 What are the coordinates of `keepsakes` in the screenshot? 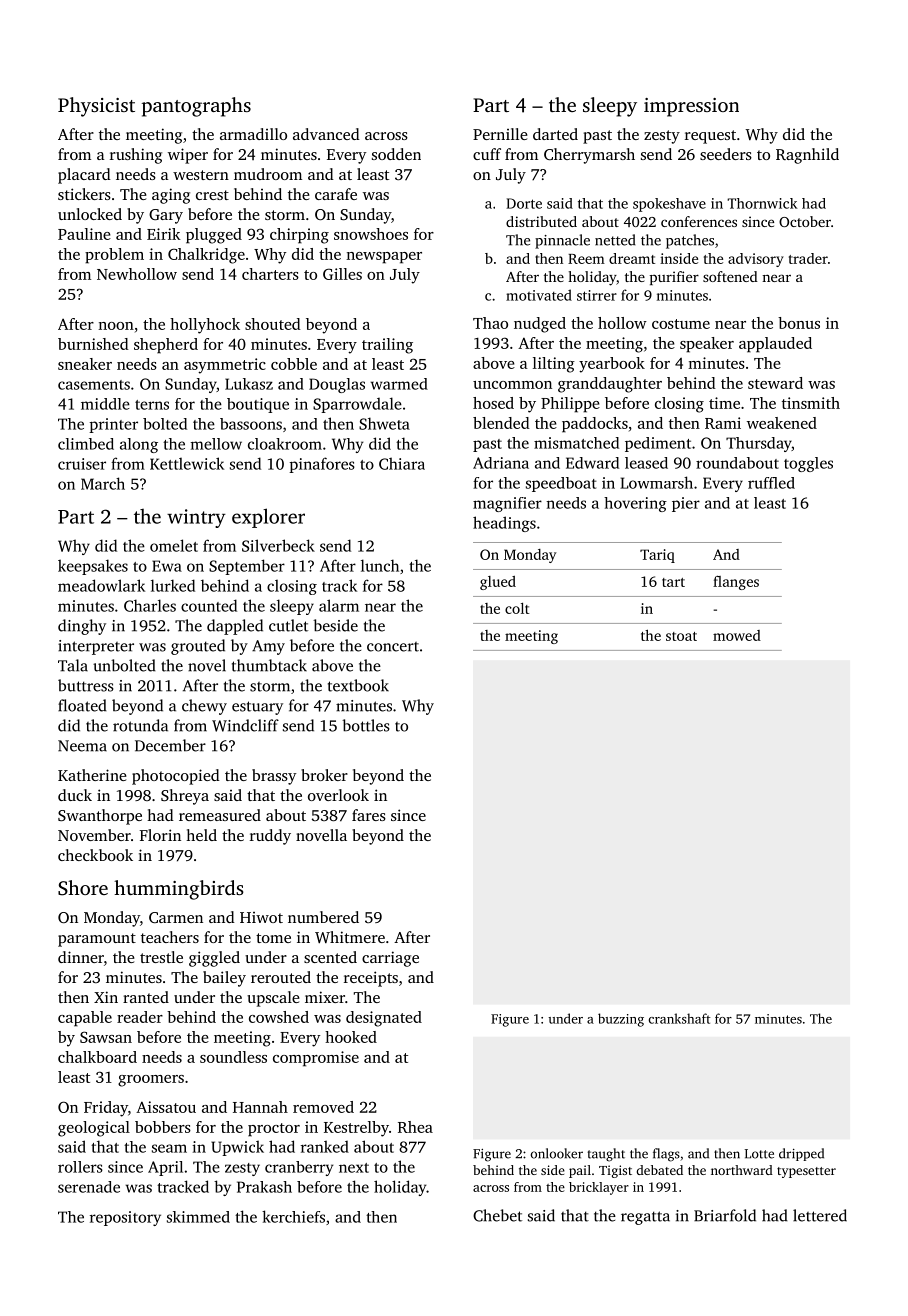 It's located at (93, 567).
